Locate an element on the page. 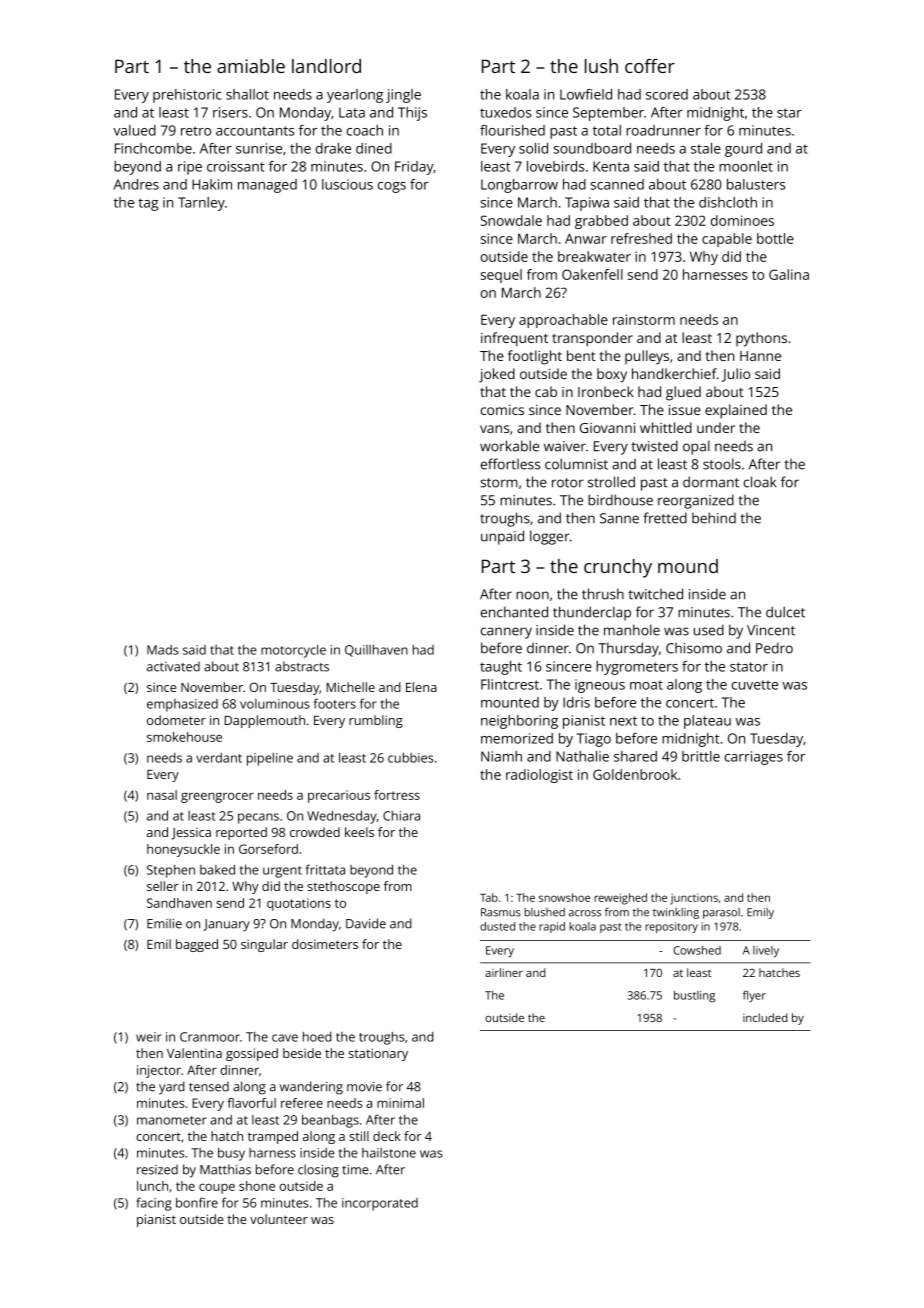  flourished is located at coordinates (512, 130).
